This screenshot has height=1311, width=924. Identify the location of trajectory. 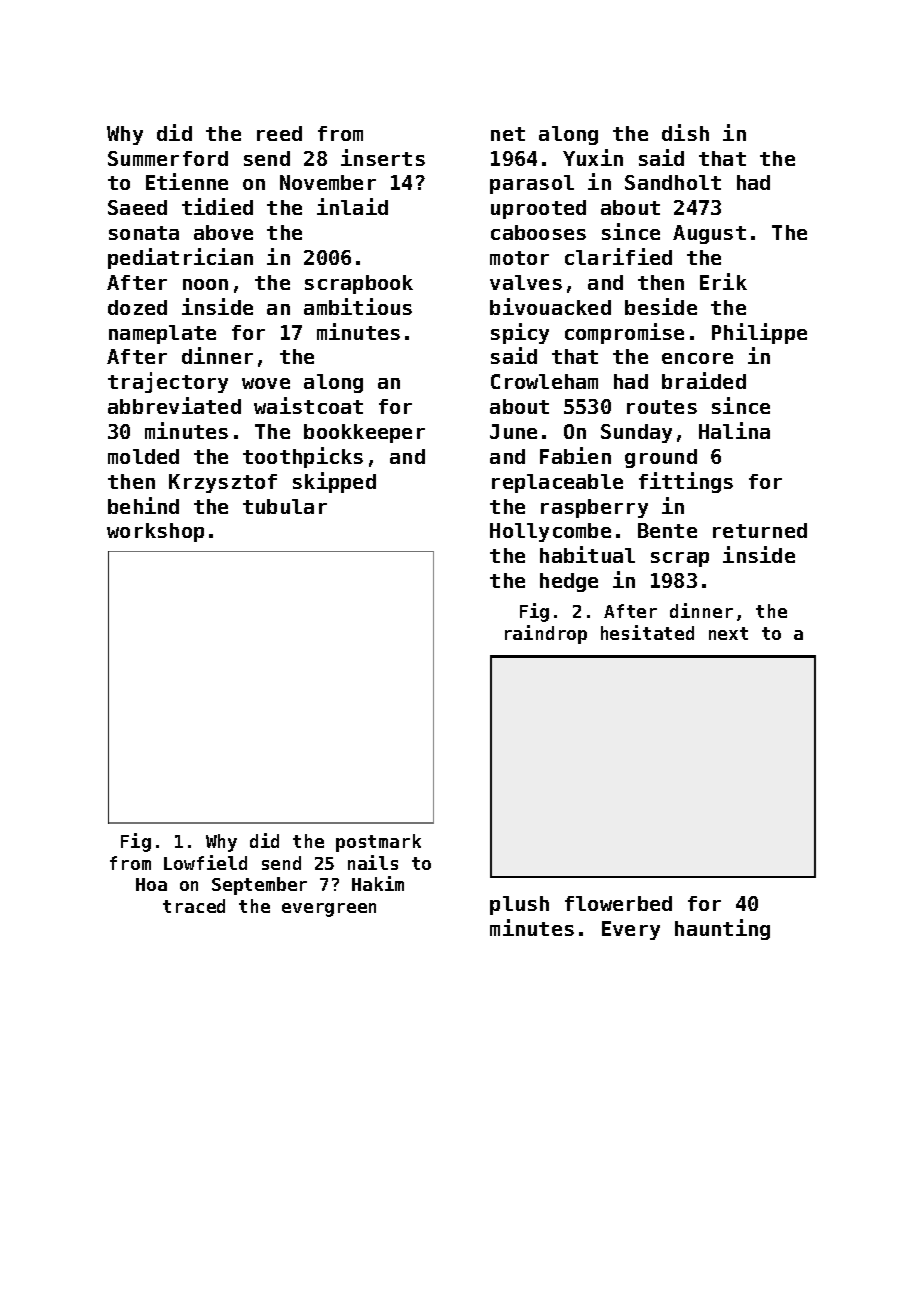
(168, 382).
